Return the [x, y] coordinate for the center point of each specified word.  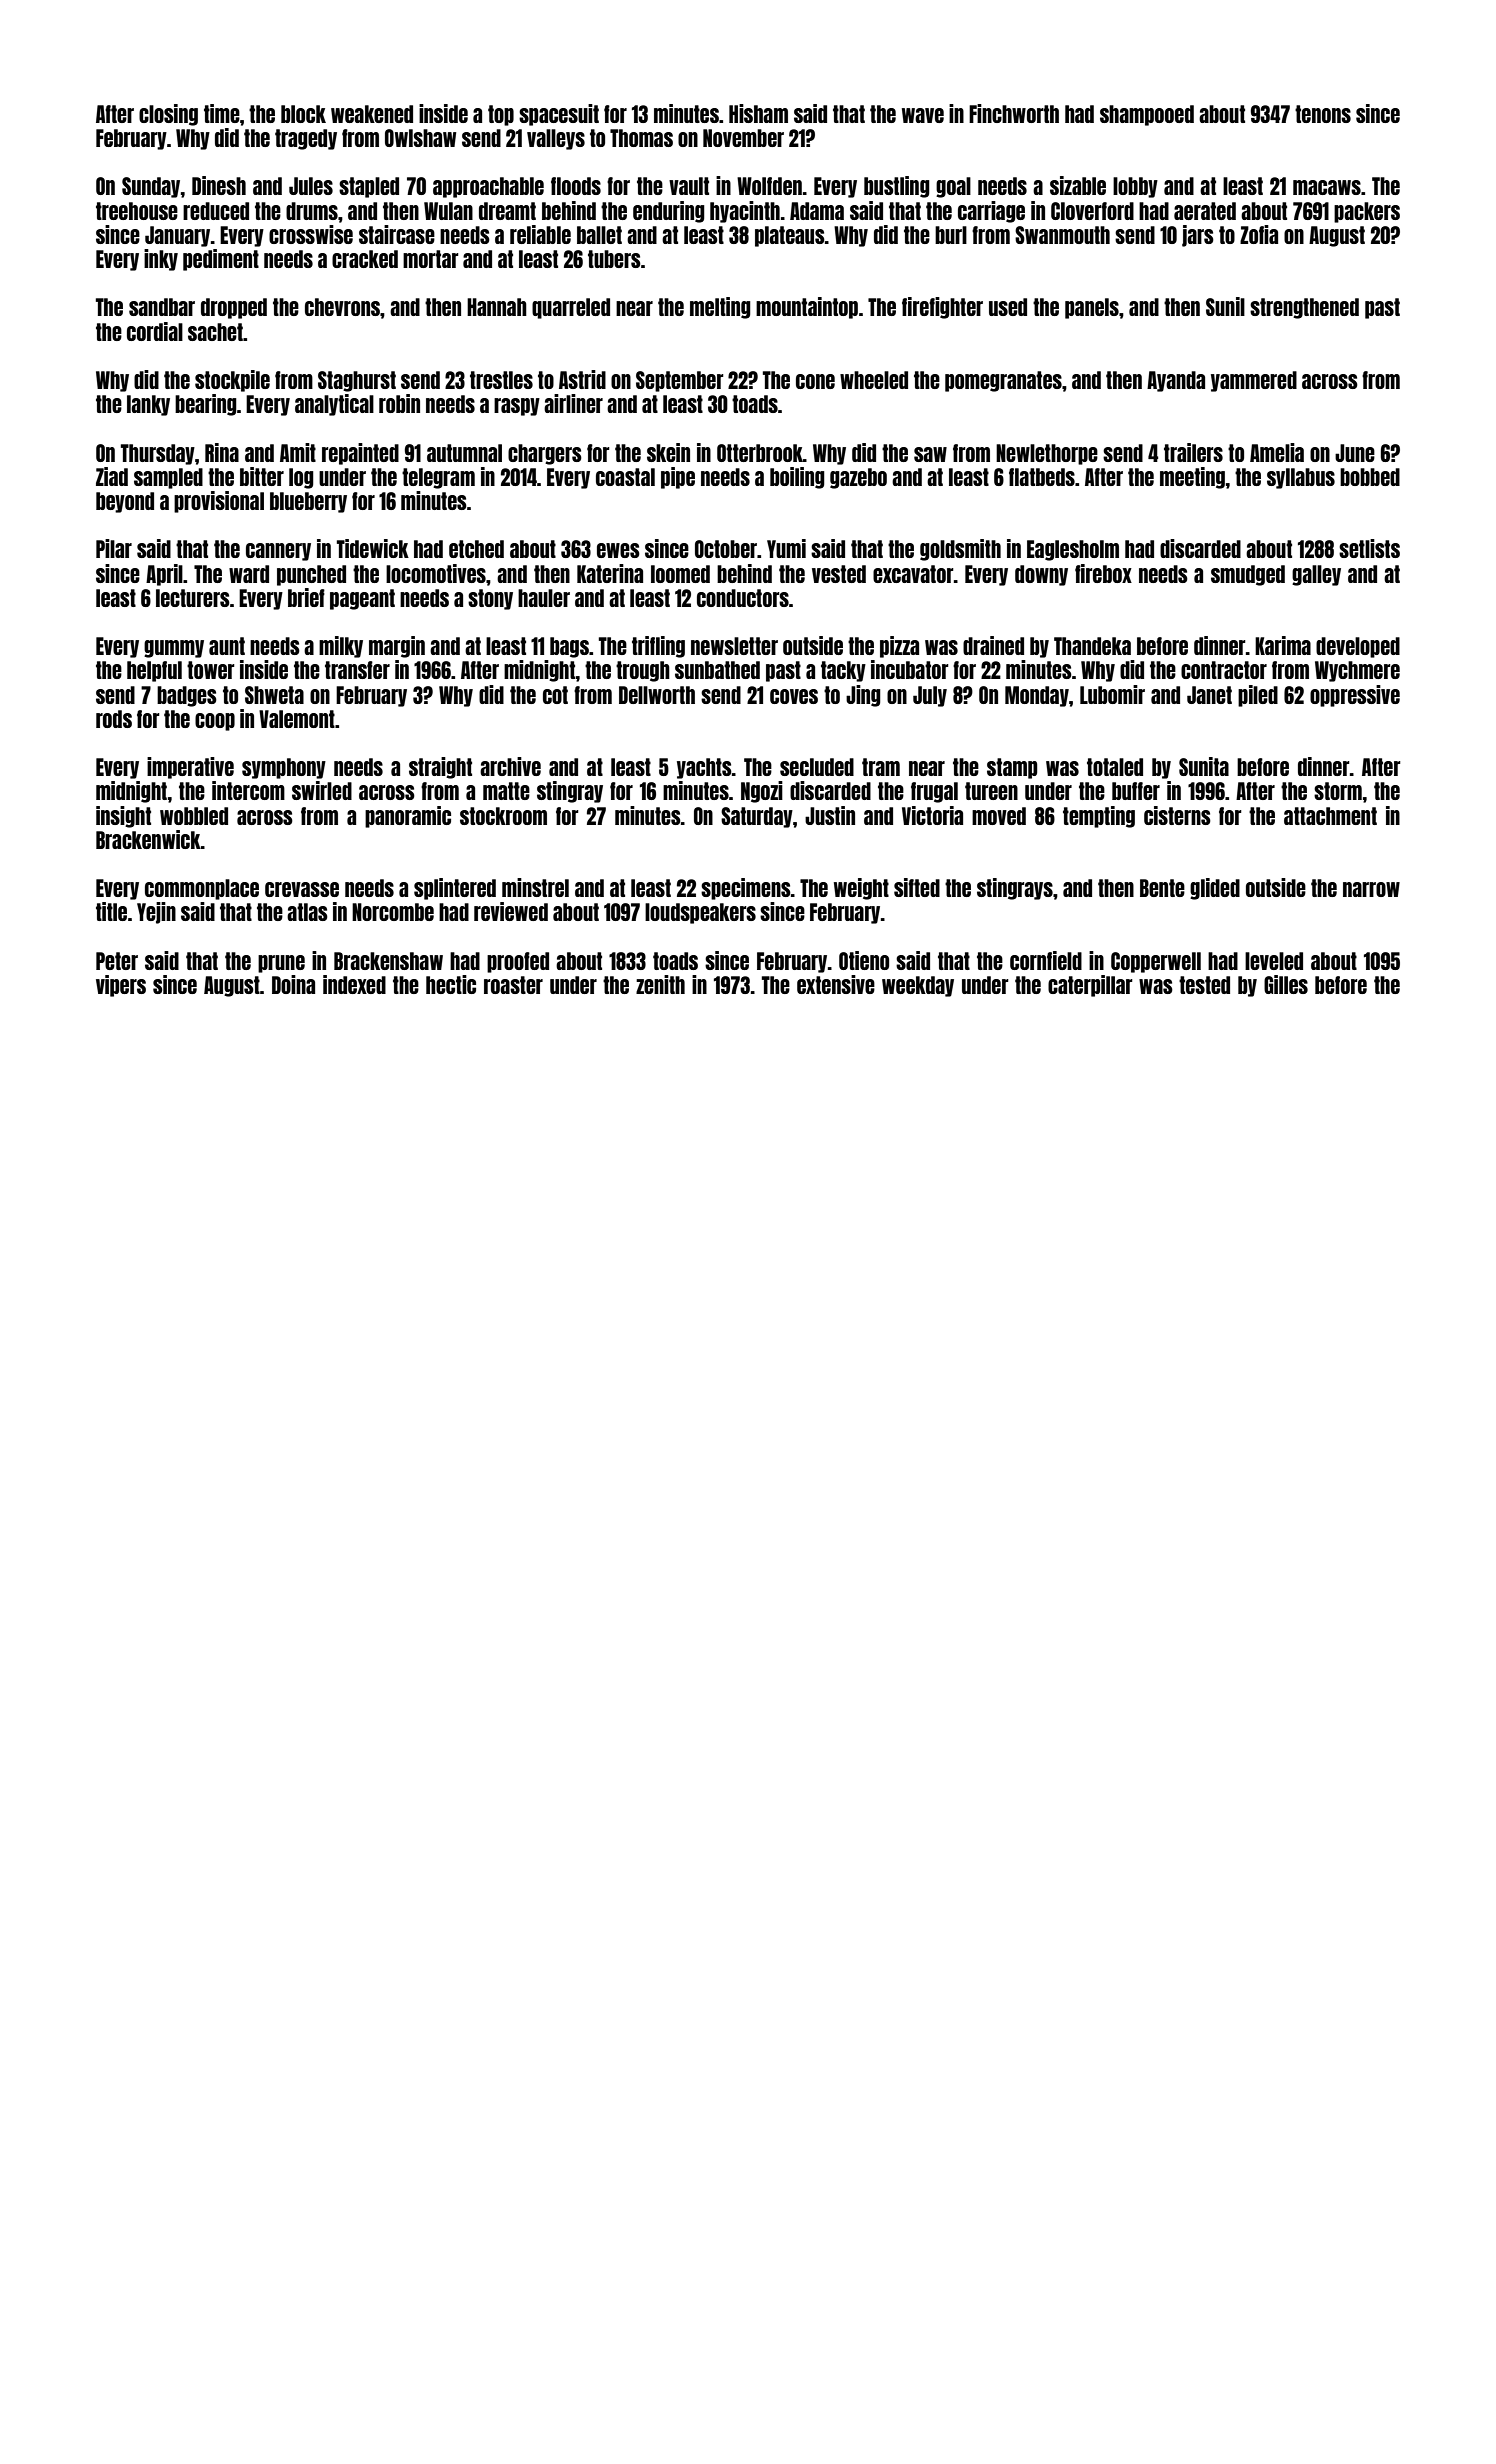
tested [1204, 985]
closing [168, 115]
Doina [293, 984]
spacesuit [559, 115]
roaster [513, 985]
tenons [1323, 114]
